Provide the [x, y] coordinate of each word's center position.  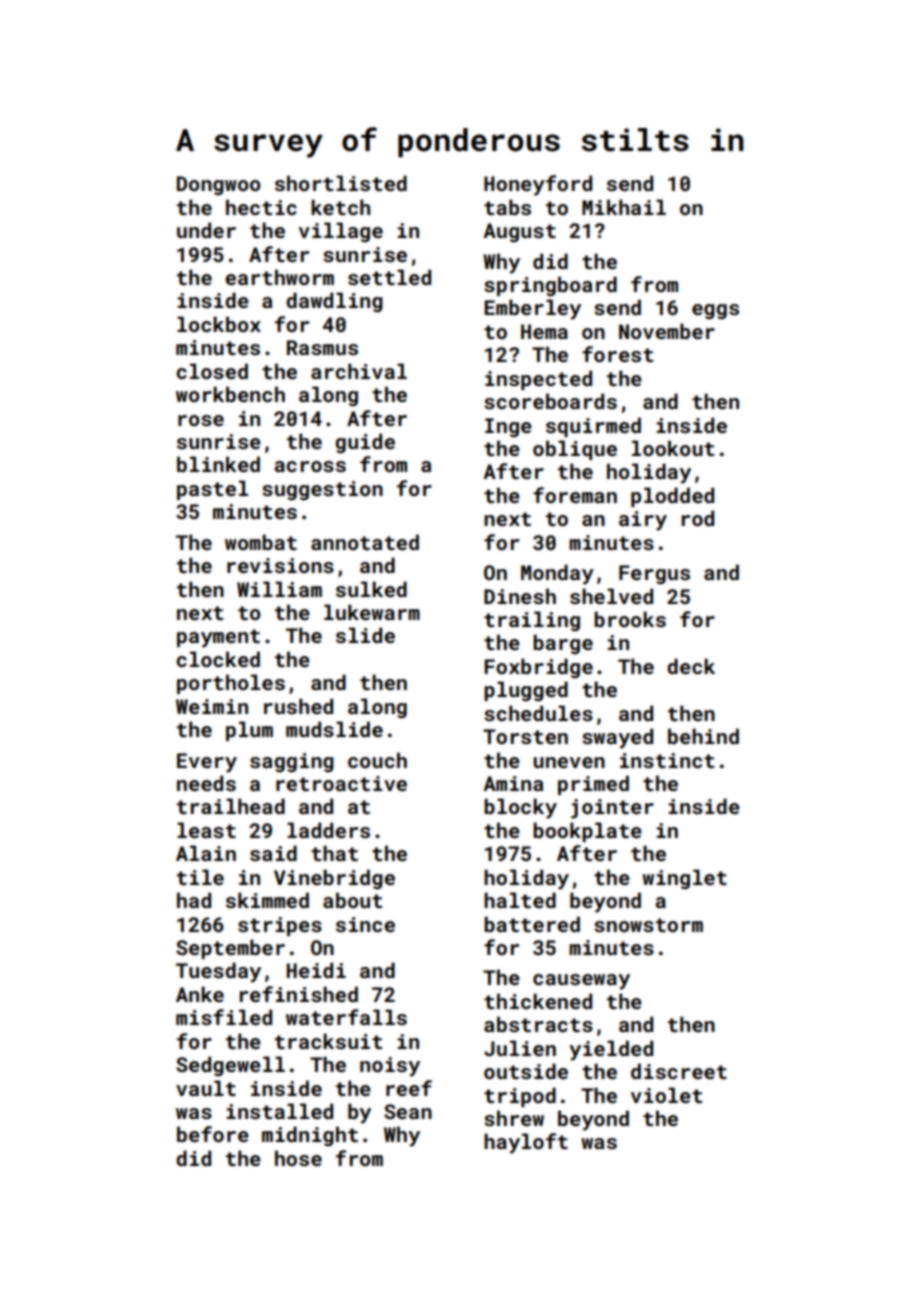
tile [200, 877]
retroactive [341, 783]
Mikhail [624, 207]
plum [249, 731]
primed [593, 785]
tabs [507, 207]
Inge [508, 427]
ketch [340, 207]
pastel [212, 490]
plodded [672, 497]
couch [377, 760]
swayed [617, 738]
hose [298, 1158]
